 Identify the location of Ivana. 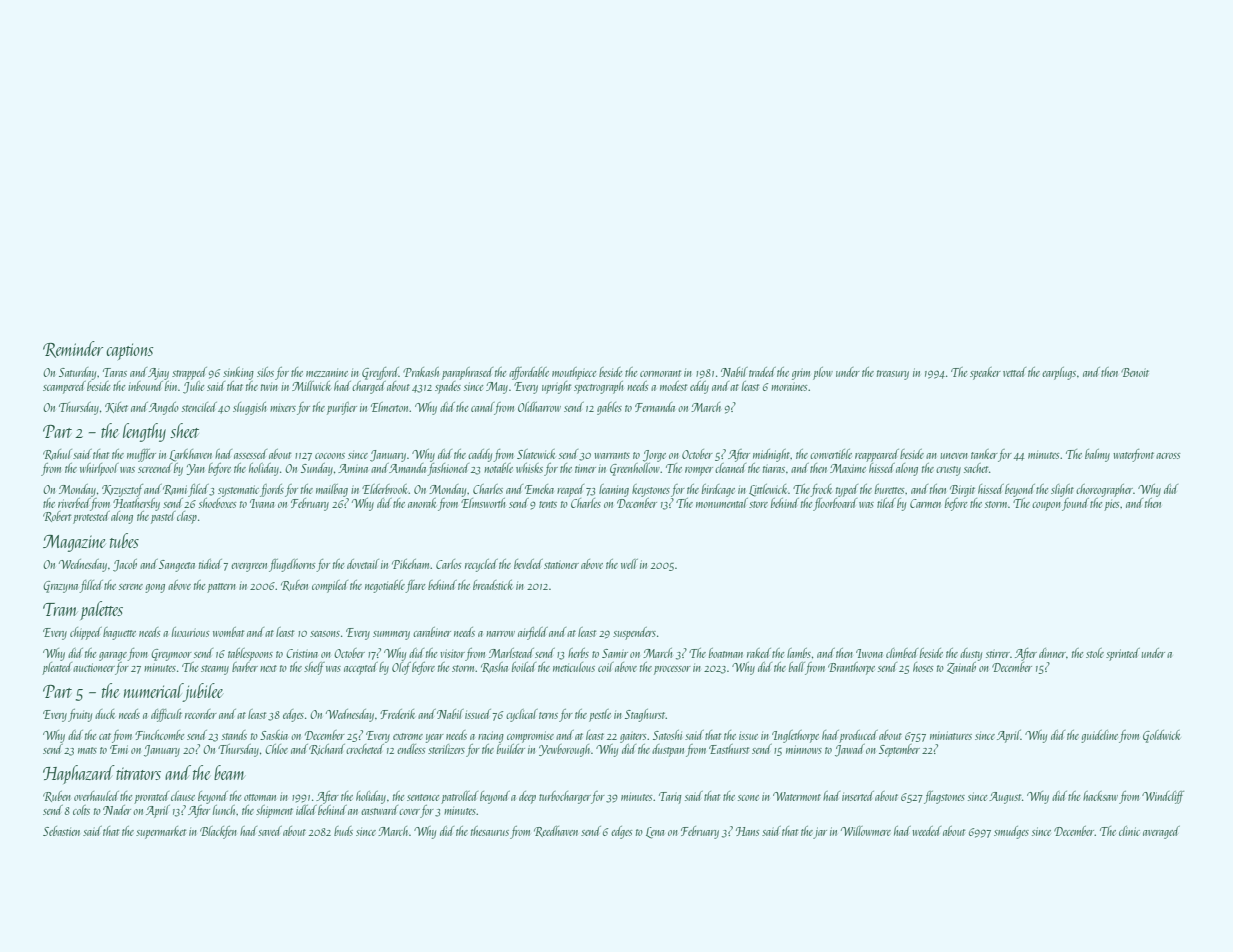
(262, 503).
